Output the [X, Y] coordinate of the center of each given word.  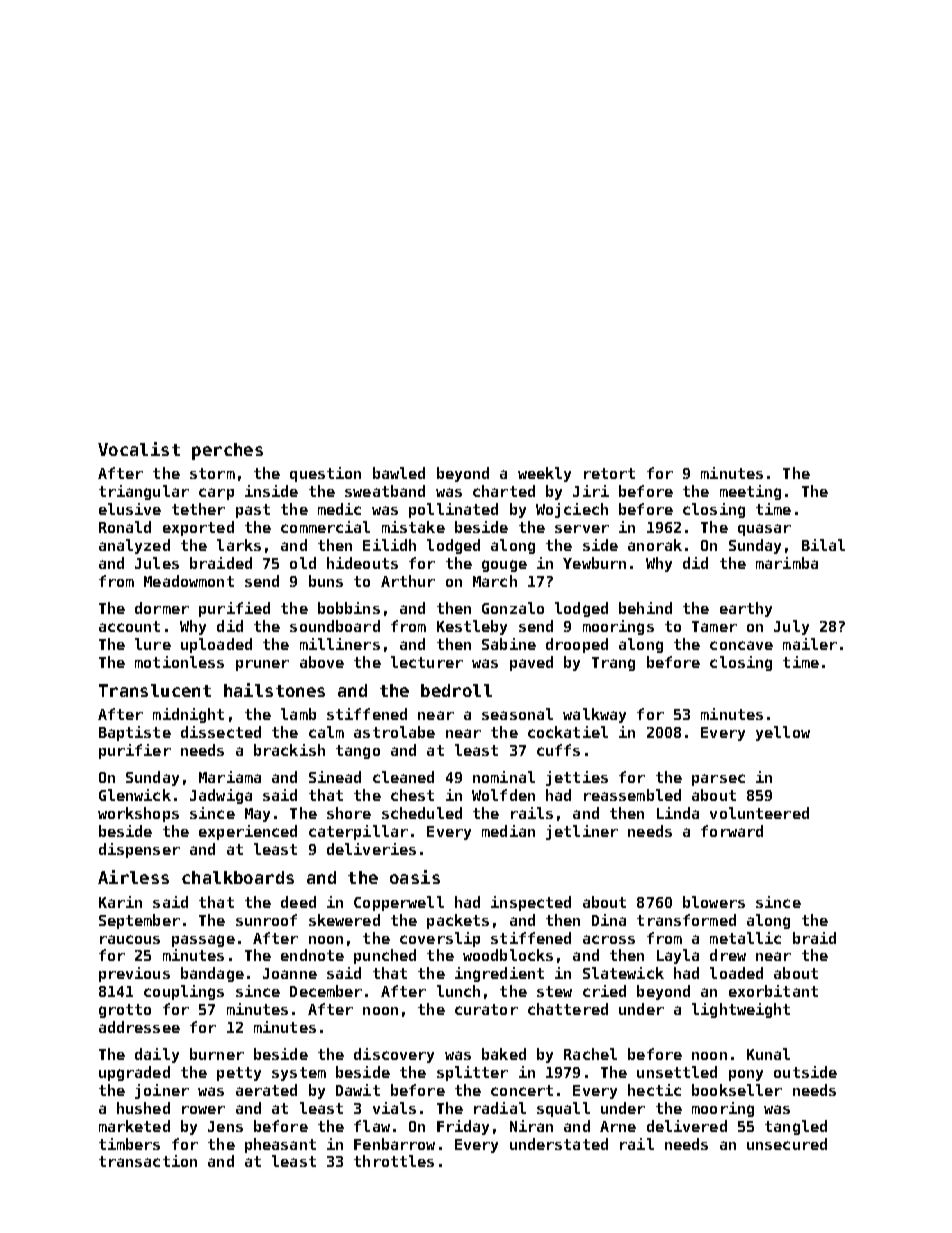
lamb [298, 714]
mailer [810, 644]
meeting [750, 492]
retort [609, 473]
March [495, 581]
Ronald [125, 527]
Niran [531, 1126]
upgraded [134, 1073]
